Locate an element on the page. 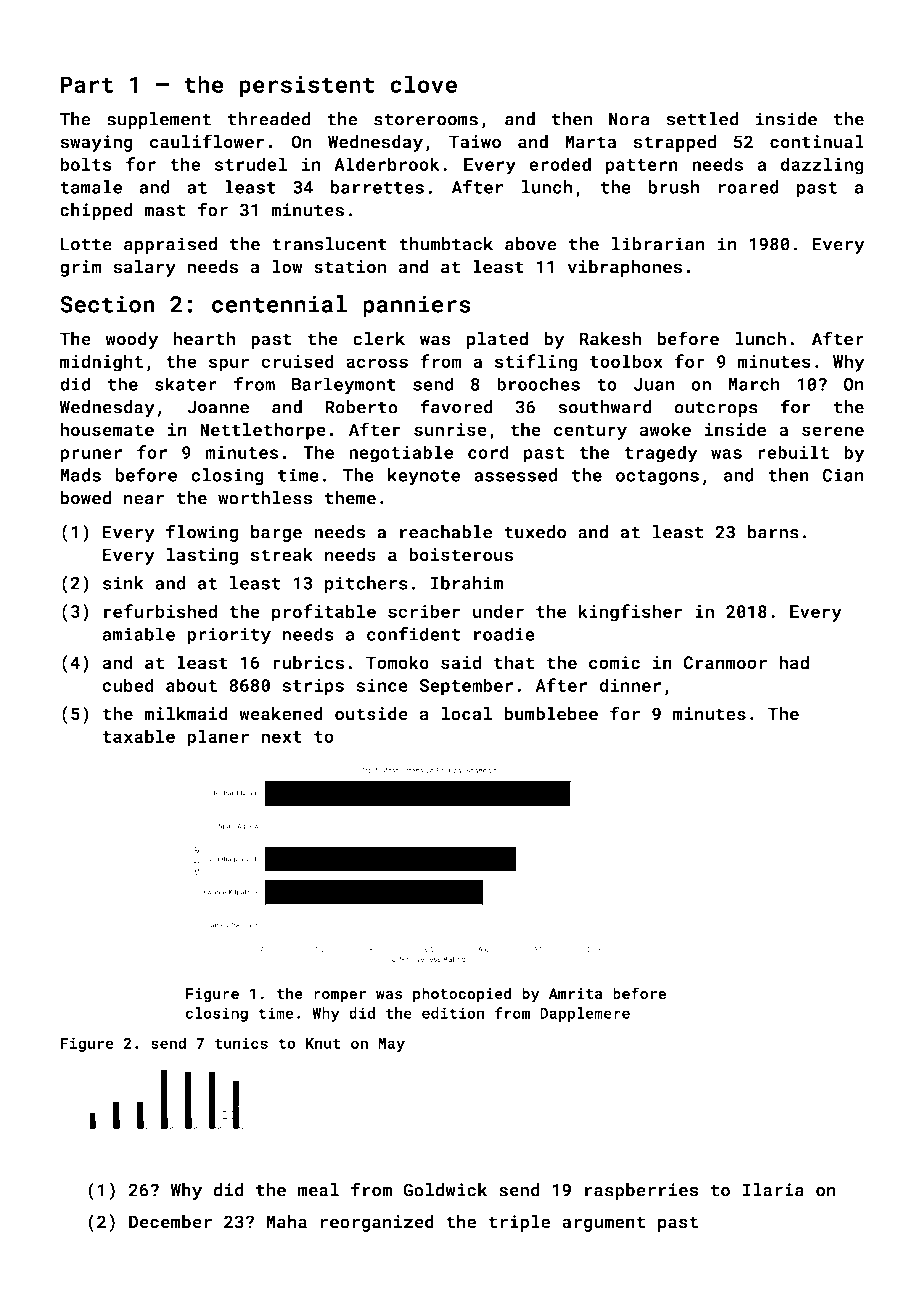 The height and width of the document is (1311, 924). reorganized is located at coordinates (377, 1223).
